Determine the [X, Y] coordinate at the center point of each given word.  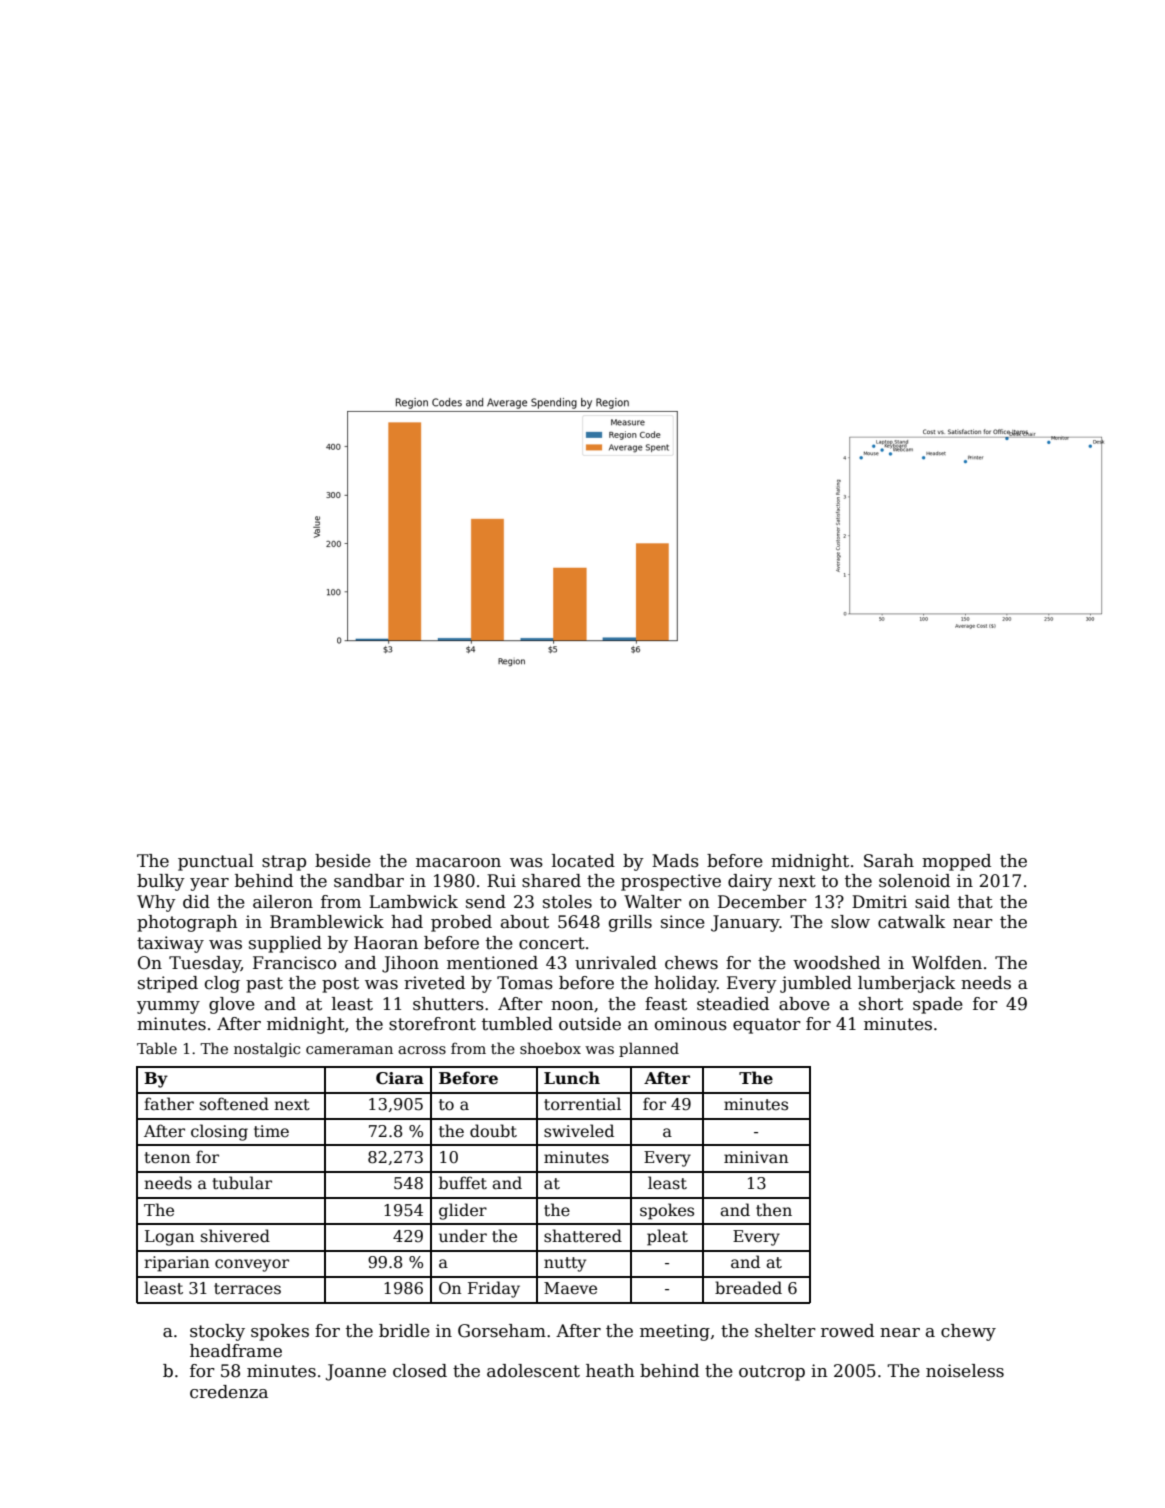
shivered [235, 1236]
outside [590, 1024]
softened [234, 1103]
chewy [968, 1332]
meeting [675, 1332]
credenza [229, 1392]
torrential [582, 1104]
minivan [756, 1157]
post [340, 985]
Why [156, 903]
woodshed [836, 963]
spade [938, 1005]
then [774, 1209]
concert [552, 943]
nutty [565, 1264]
